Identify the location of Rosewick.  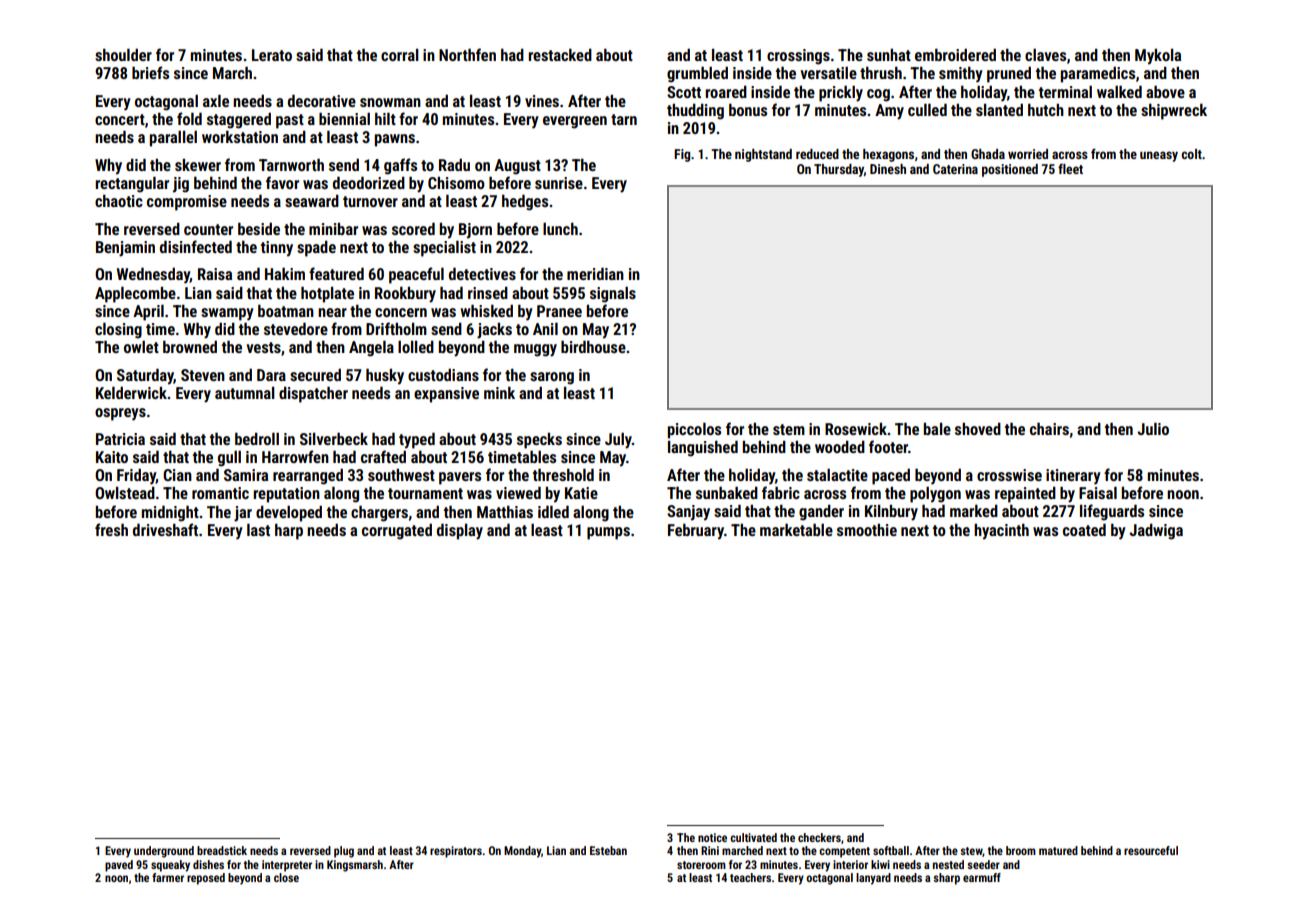
(856, 429).
